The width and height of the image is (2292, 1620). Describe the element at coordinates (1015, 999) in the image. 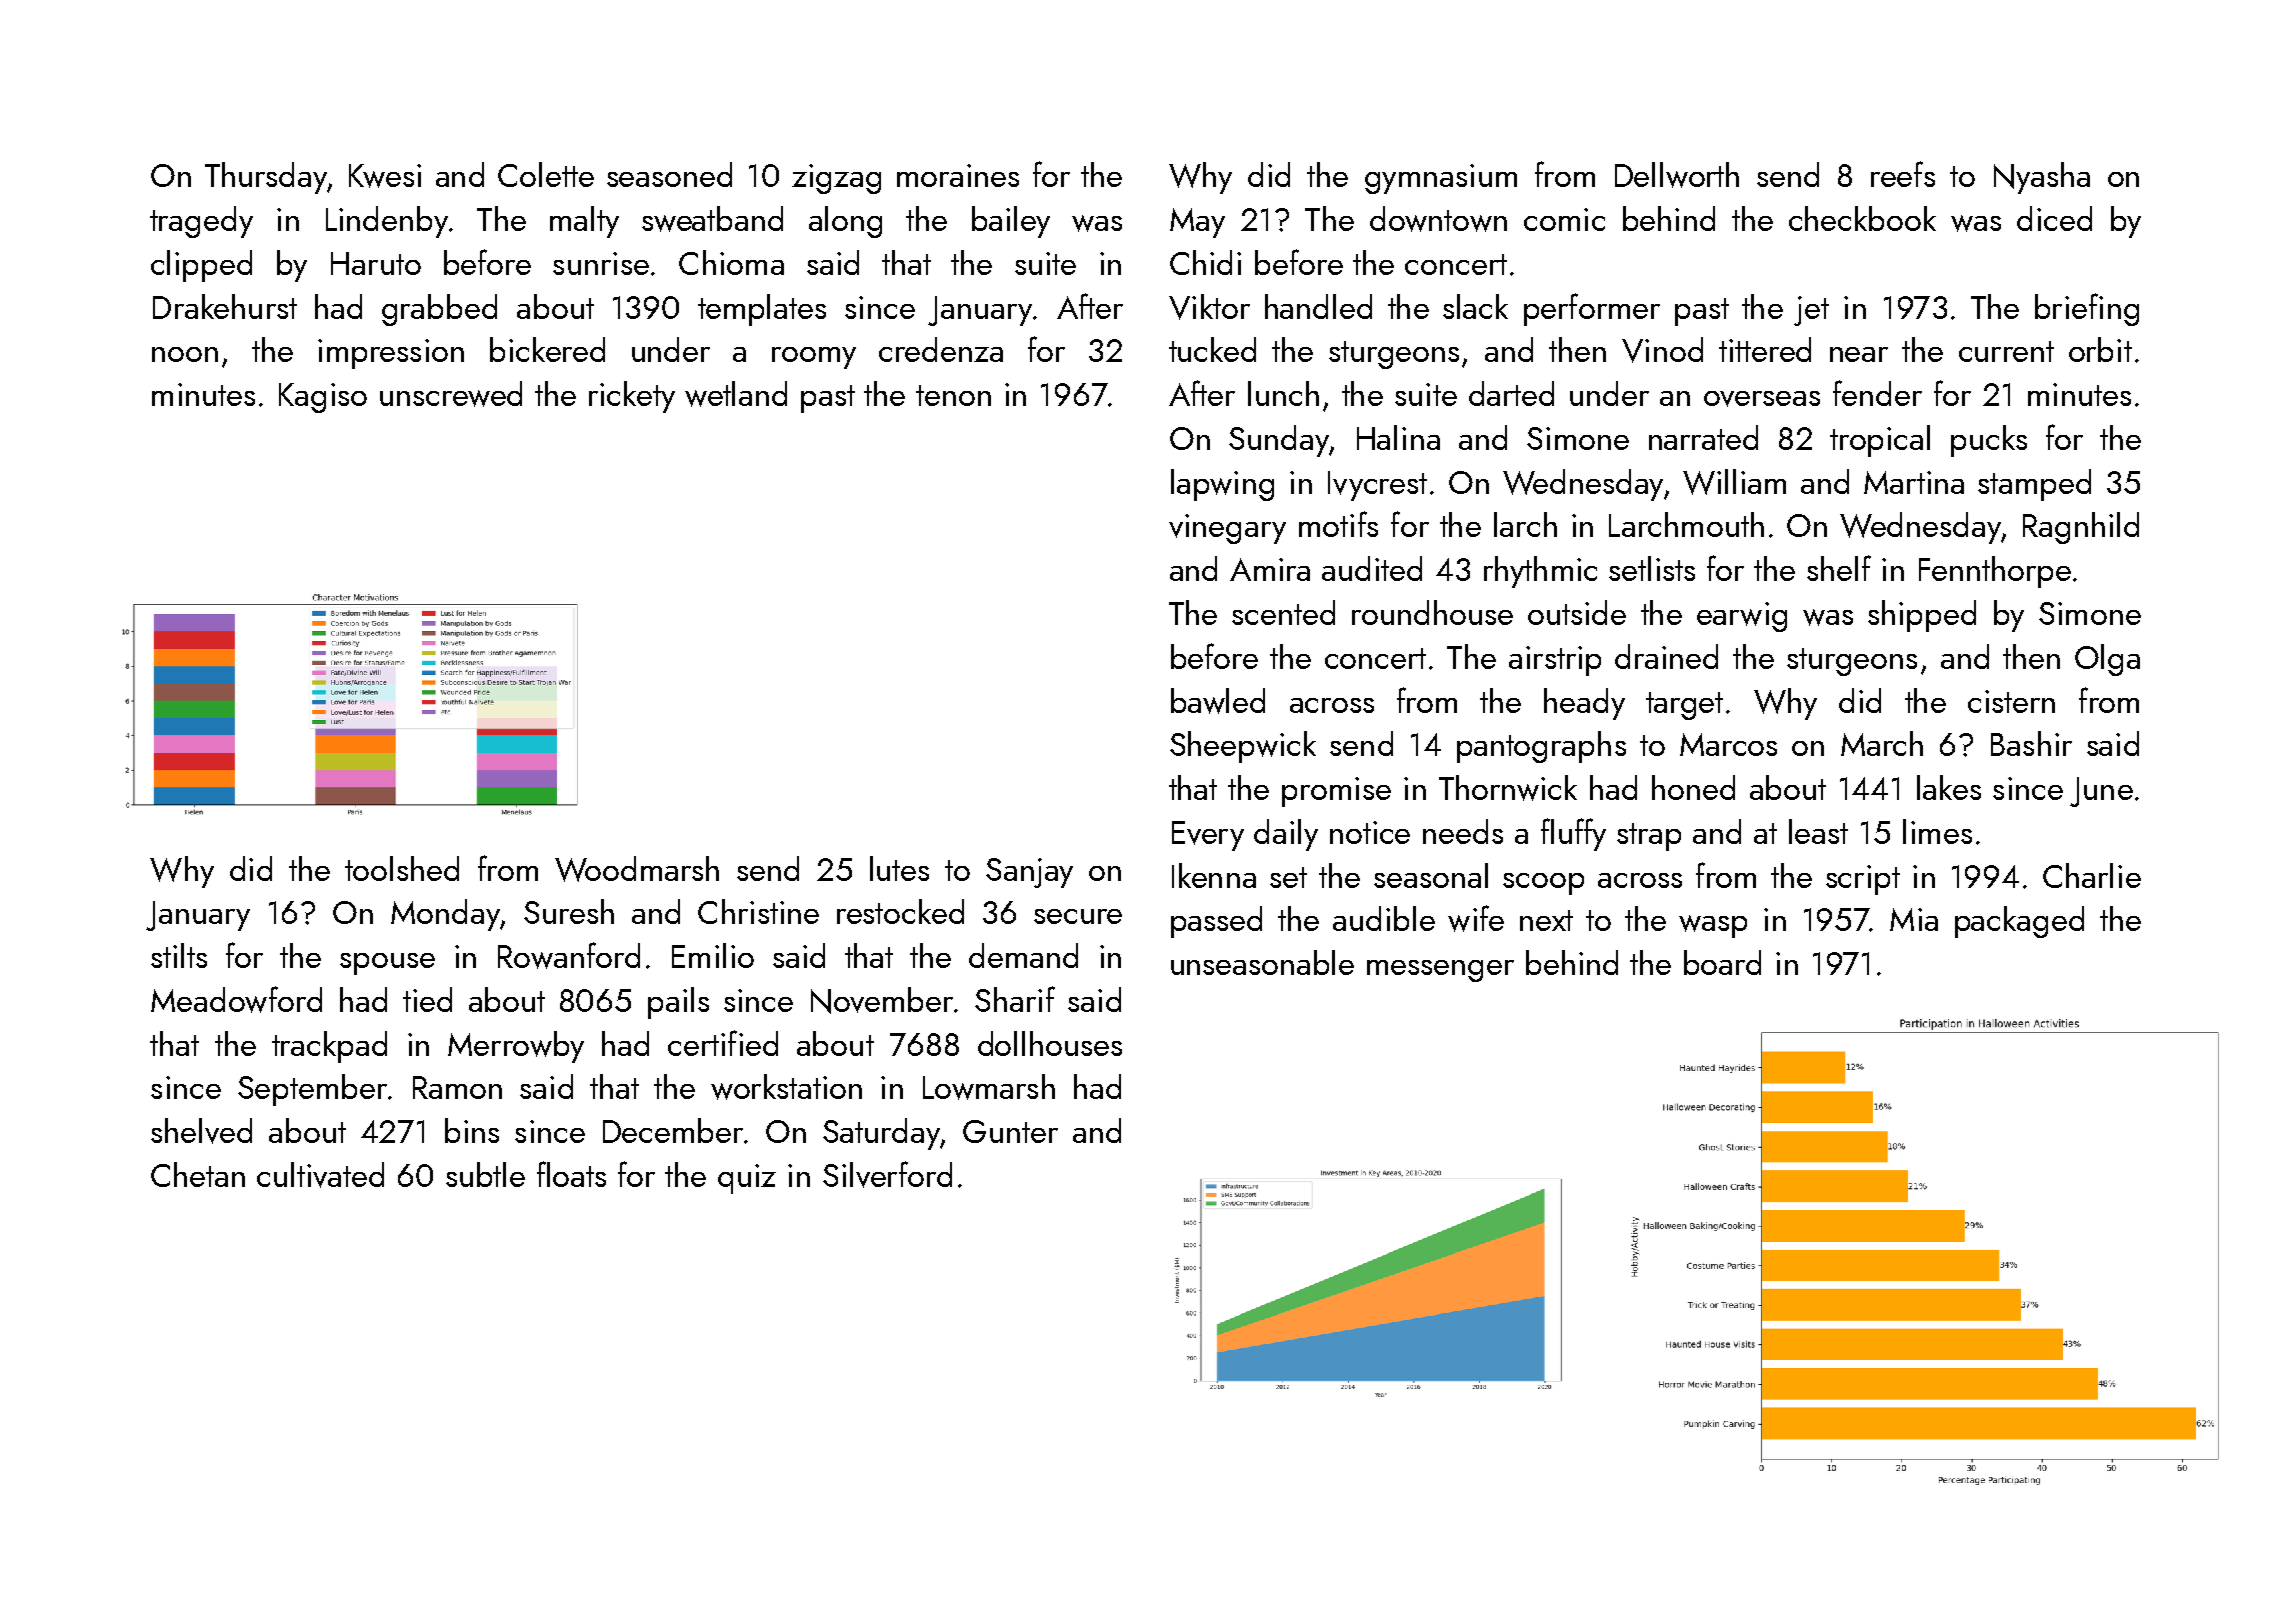

I see `Sharif` at that location.
